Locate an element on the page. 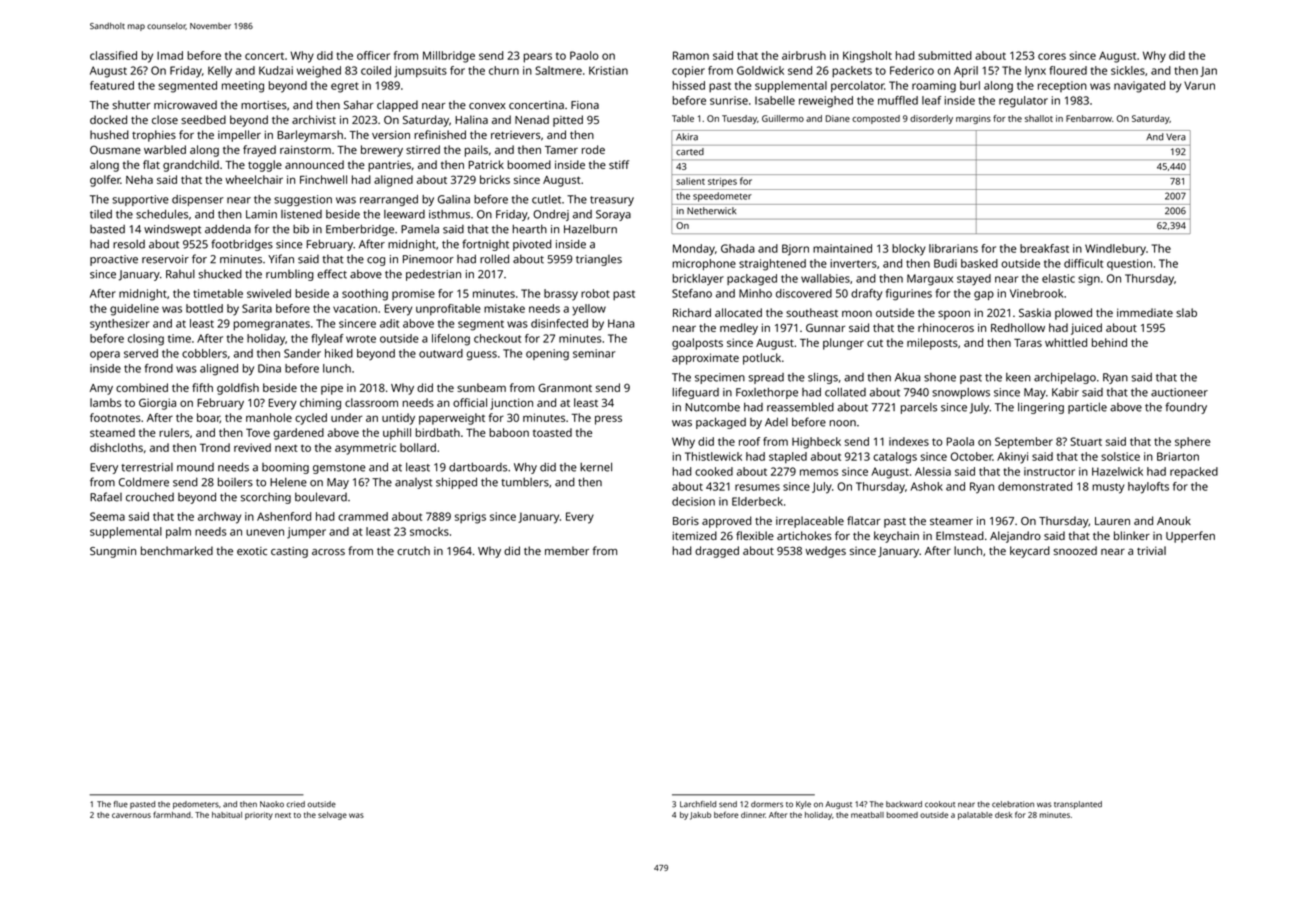  Kabir is located at coordinates (1065, 392).
